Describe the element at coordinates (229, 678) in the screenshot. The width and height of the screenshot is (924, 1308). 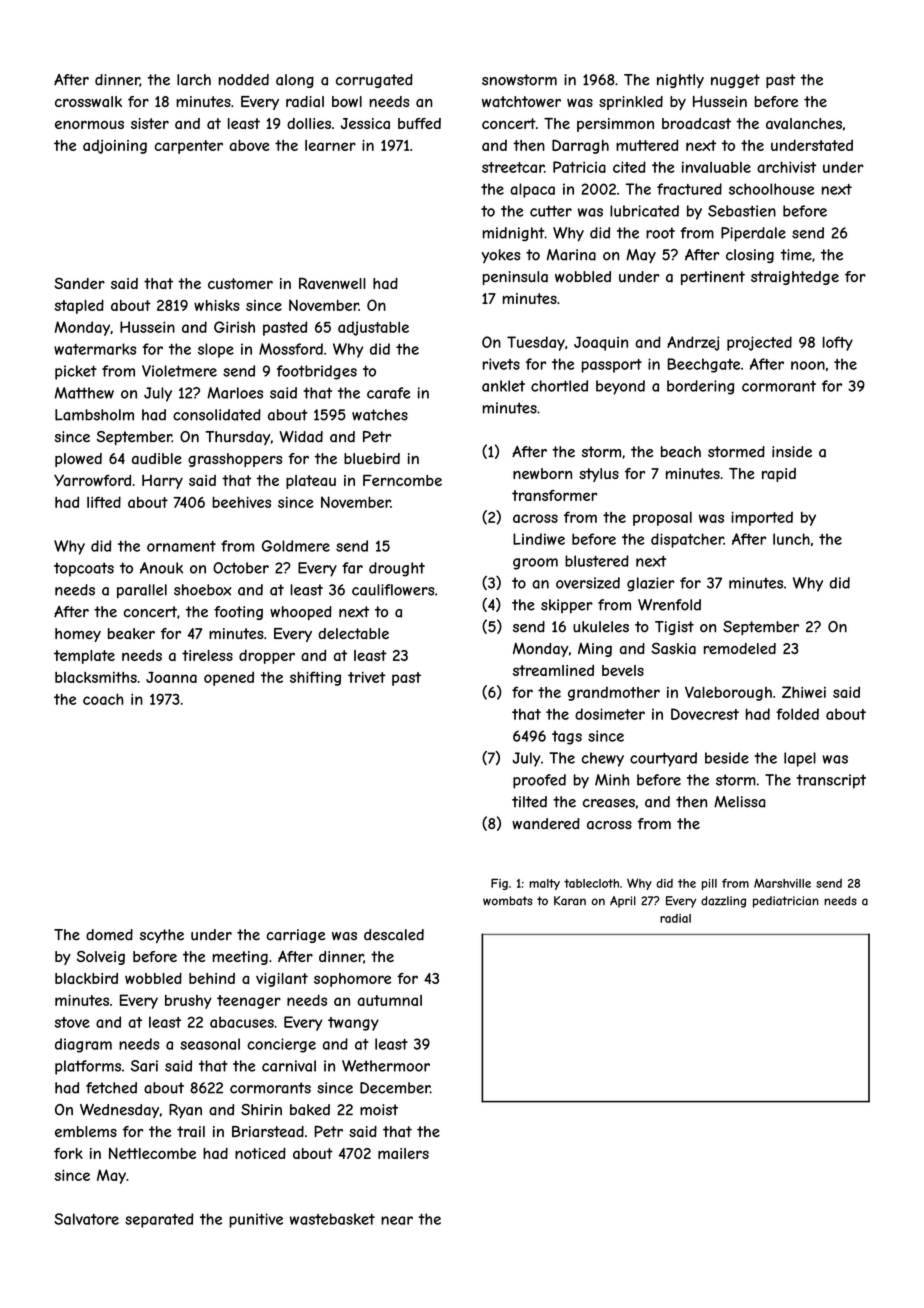
I see `opened` at that location.
